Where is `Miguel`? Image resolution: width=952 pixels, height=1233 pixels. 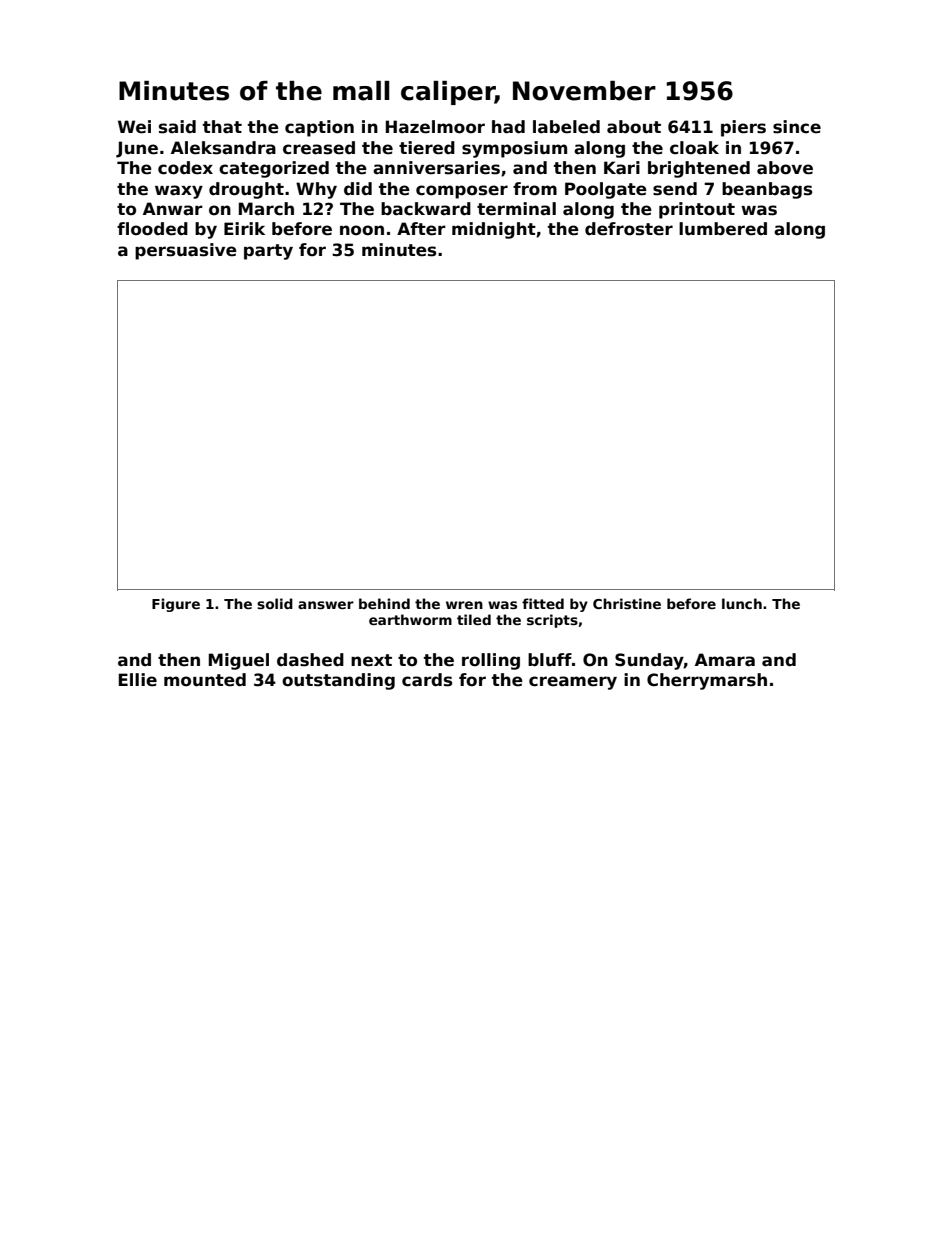 Miguel is located at coordinates (239, 661).
